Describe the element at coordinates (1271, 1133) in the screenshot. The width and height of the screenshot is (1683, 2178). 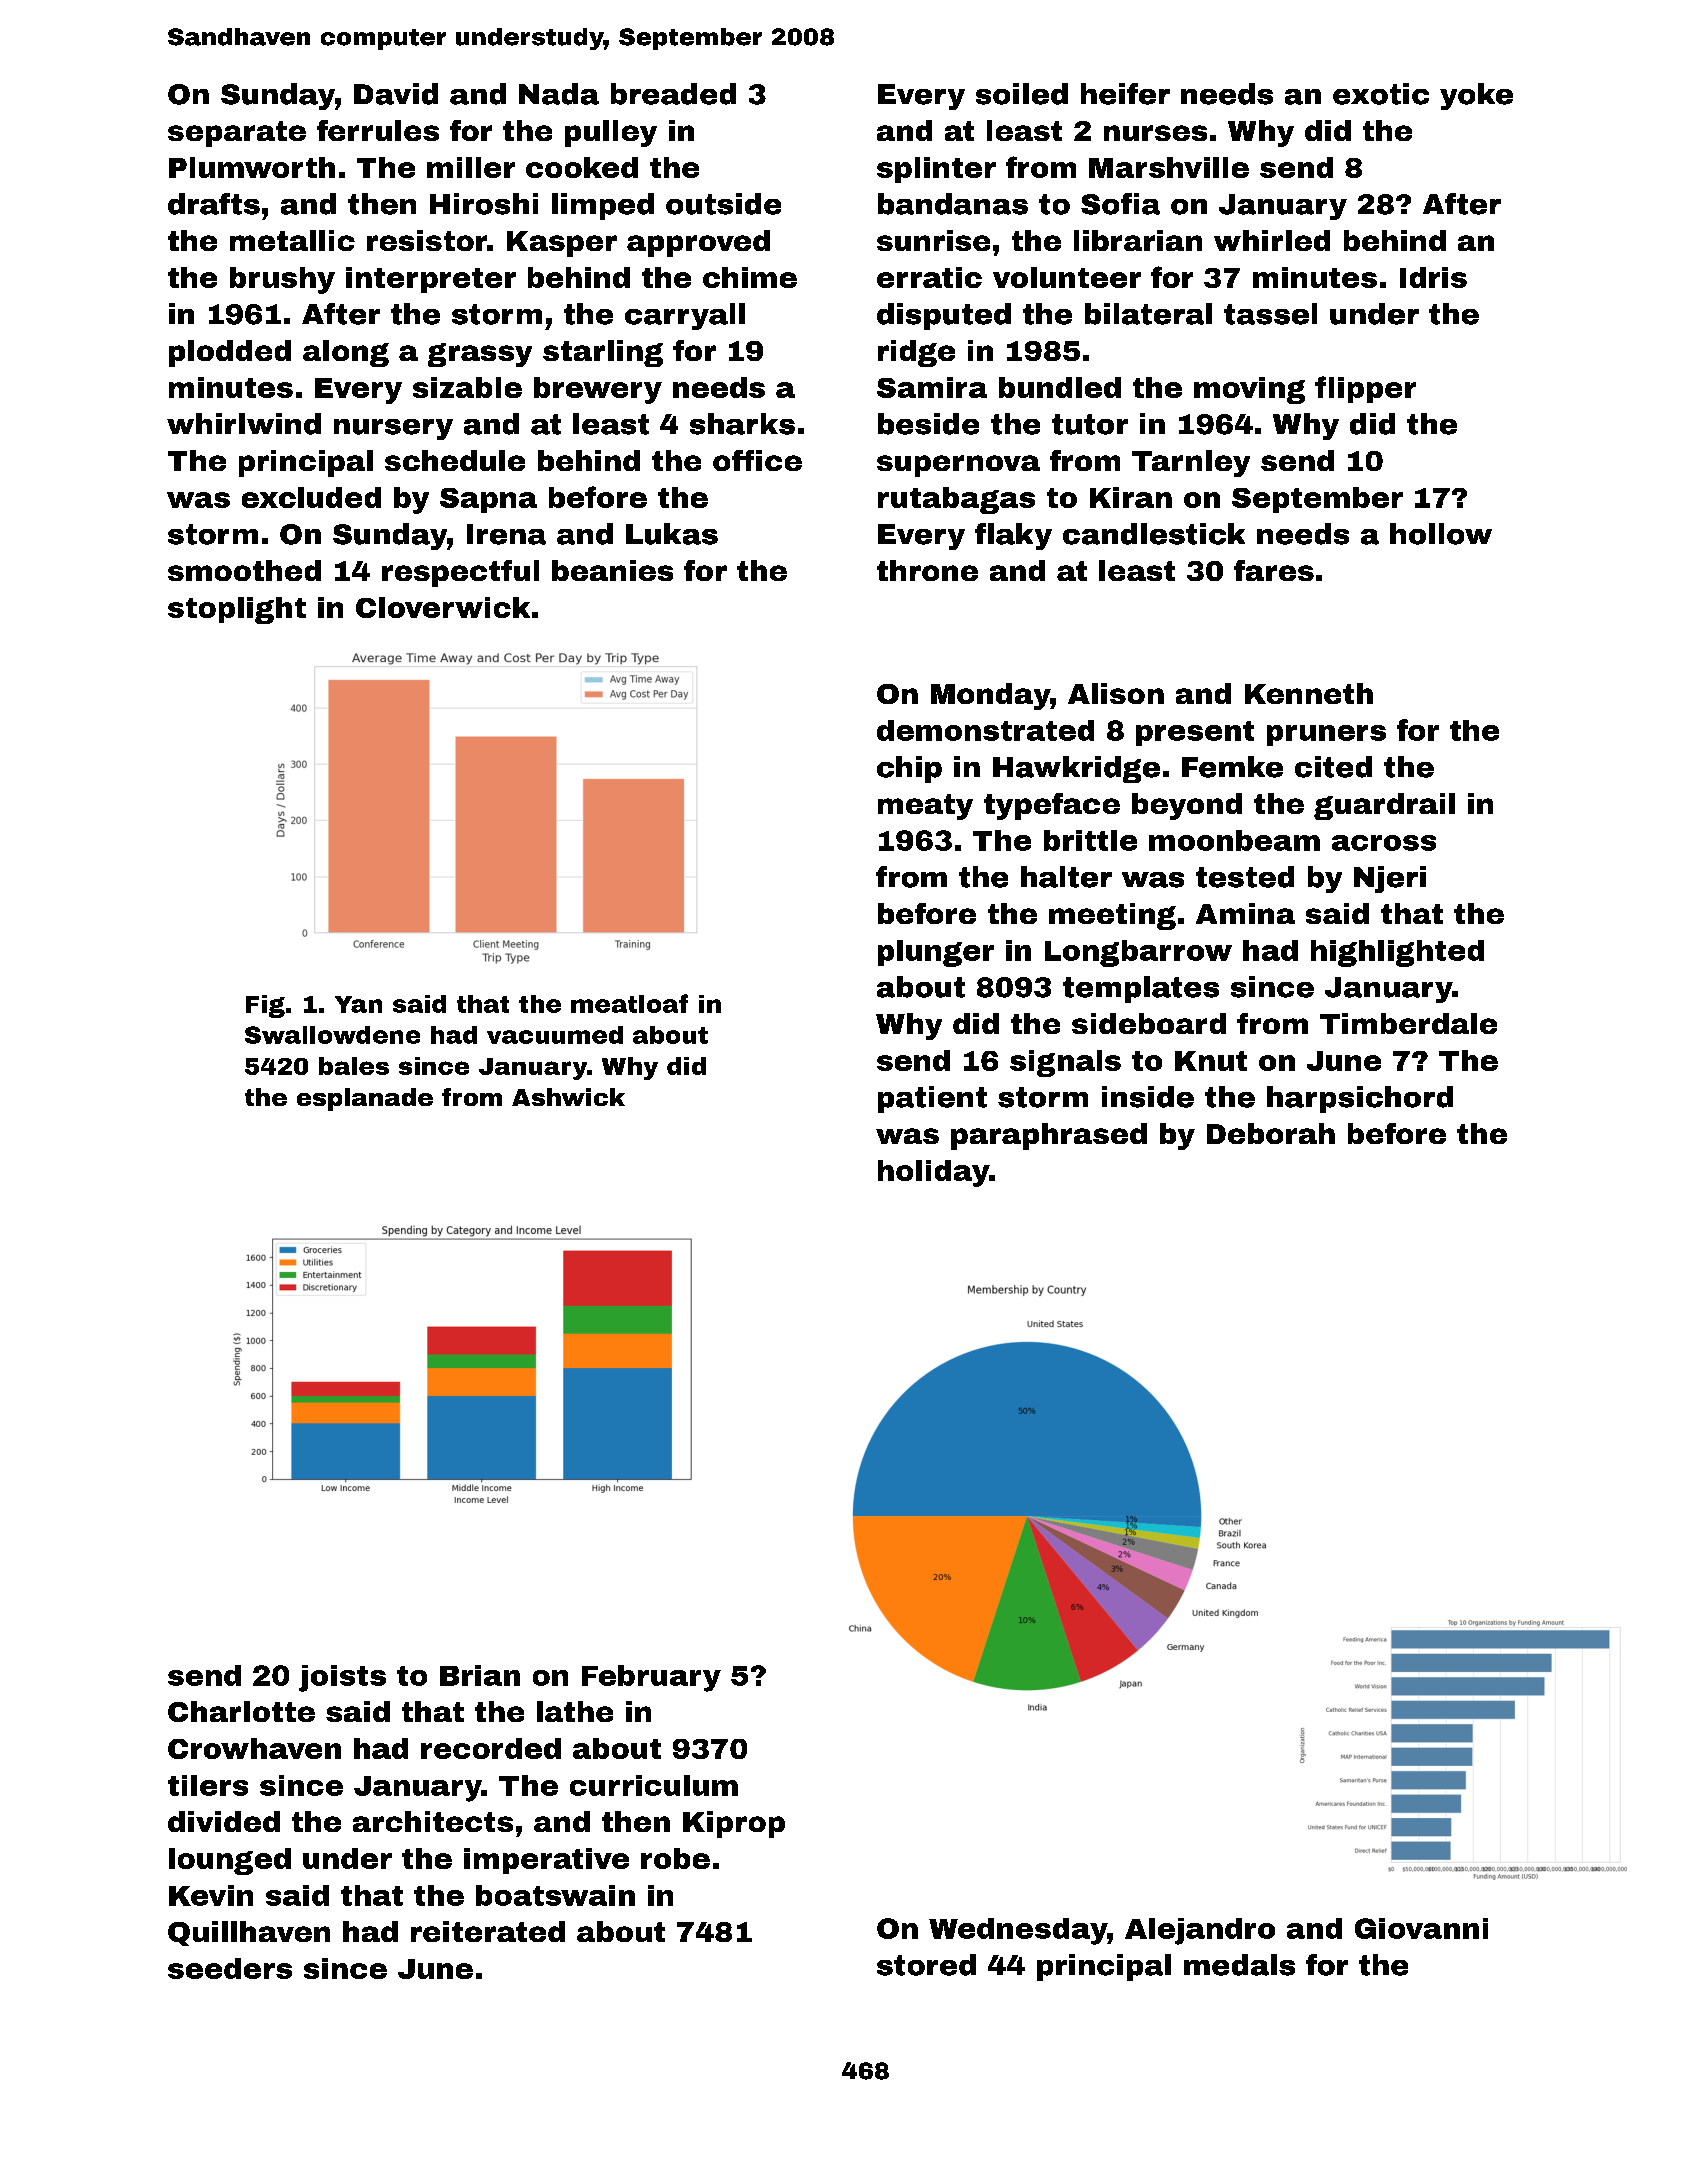
I see `Deborah` at that location.
